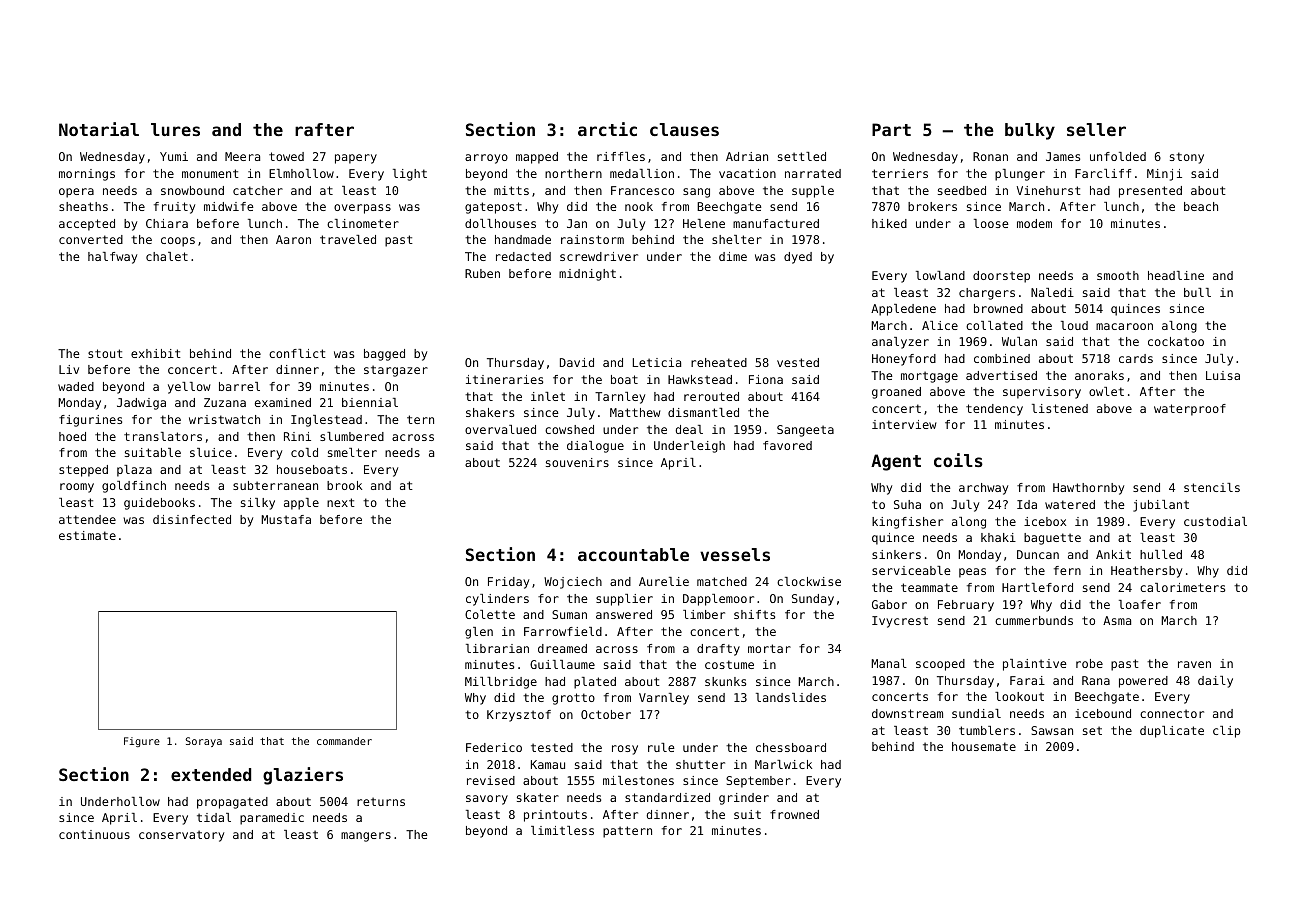 The height and width of the screenshot is (924, 1308). Describe the element at coordinates (891, 129) in the screenshot. I see `Part` at that location.
